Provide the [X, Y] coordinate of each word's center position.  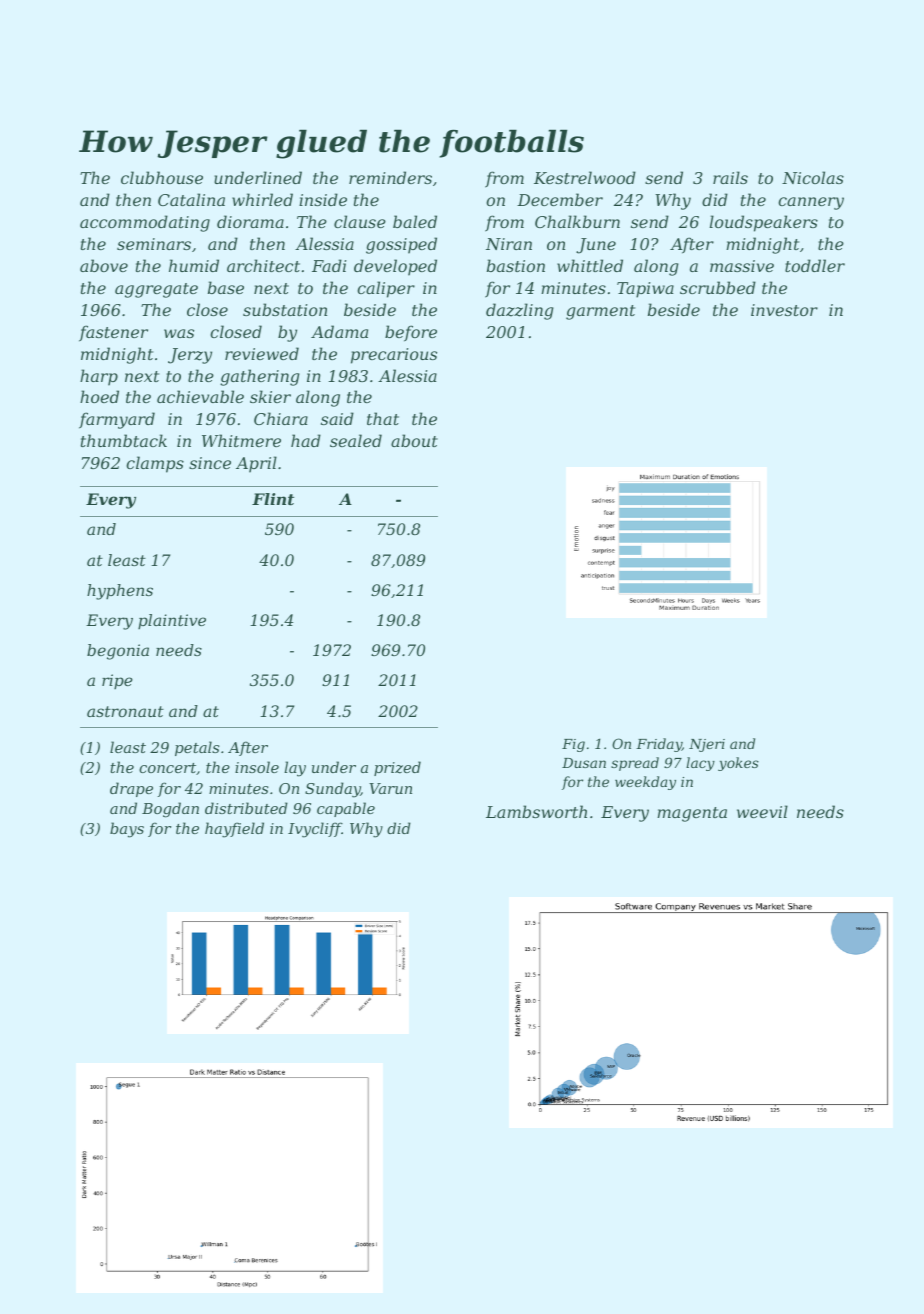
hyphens [120, 592]
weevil [762, 811]
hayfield [234, 830]
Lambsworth [536, 811]
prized [397, 768]
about [414, 440]
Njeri [707, 745]
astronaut [125, 711]
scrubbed [718, 287]
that [383, 418]
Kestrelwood [585, 177]
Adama [339, 331]
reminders [390, 177]
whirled [262, 199]
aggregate [156, 290]
